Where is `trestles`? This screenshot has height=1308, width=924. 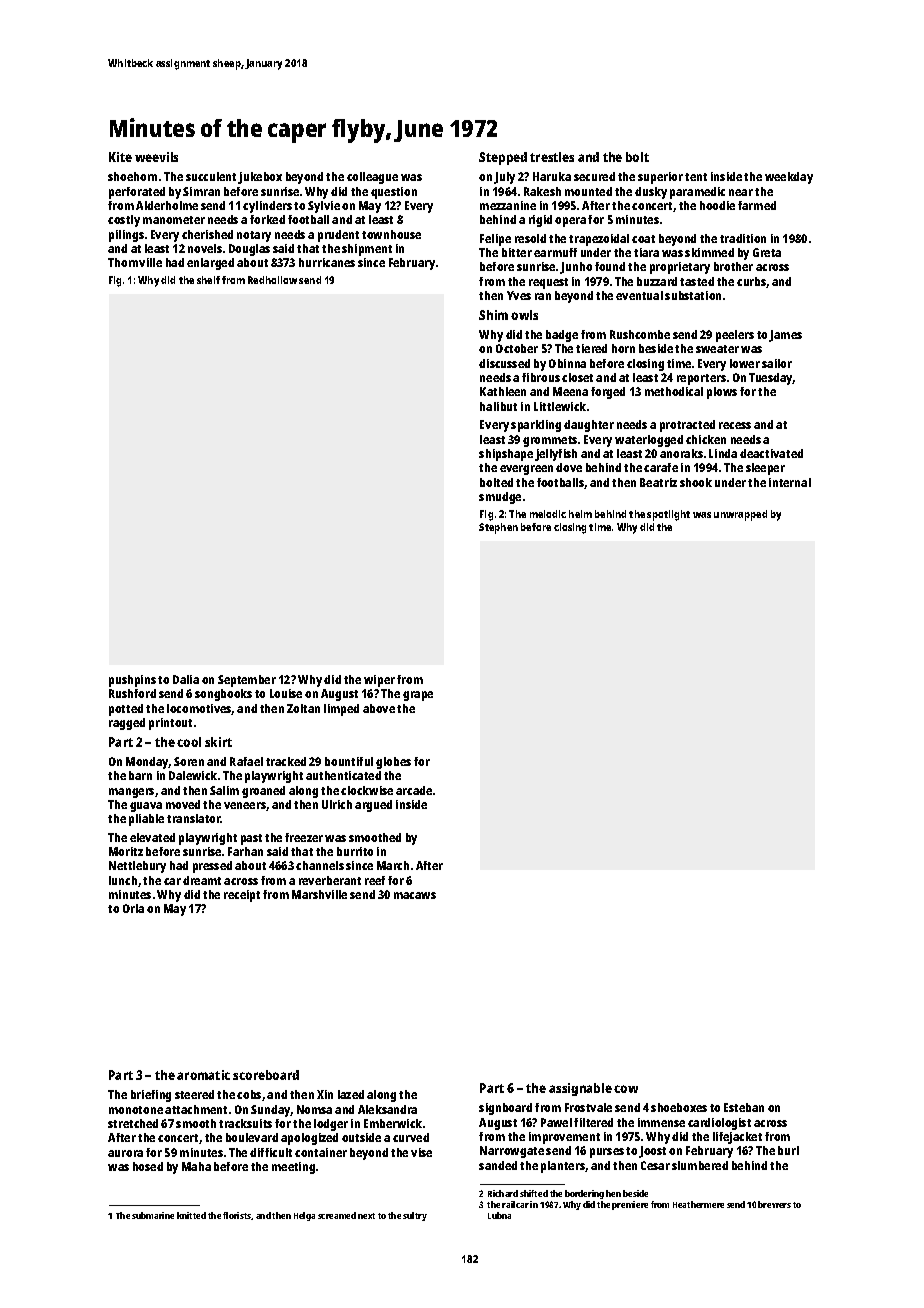
trestles is located at coordinates (552, 157).
